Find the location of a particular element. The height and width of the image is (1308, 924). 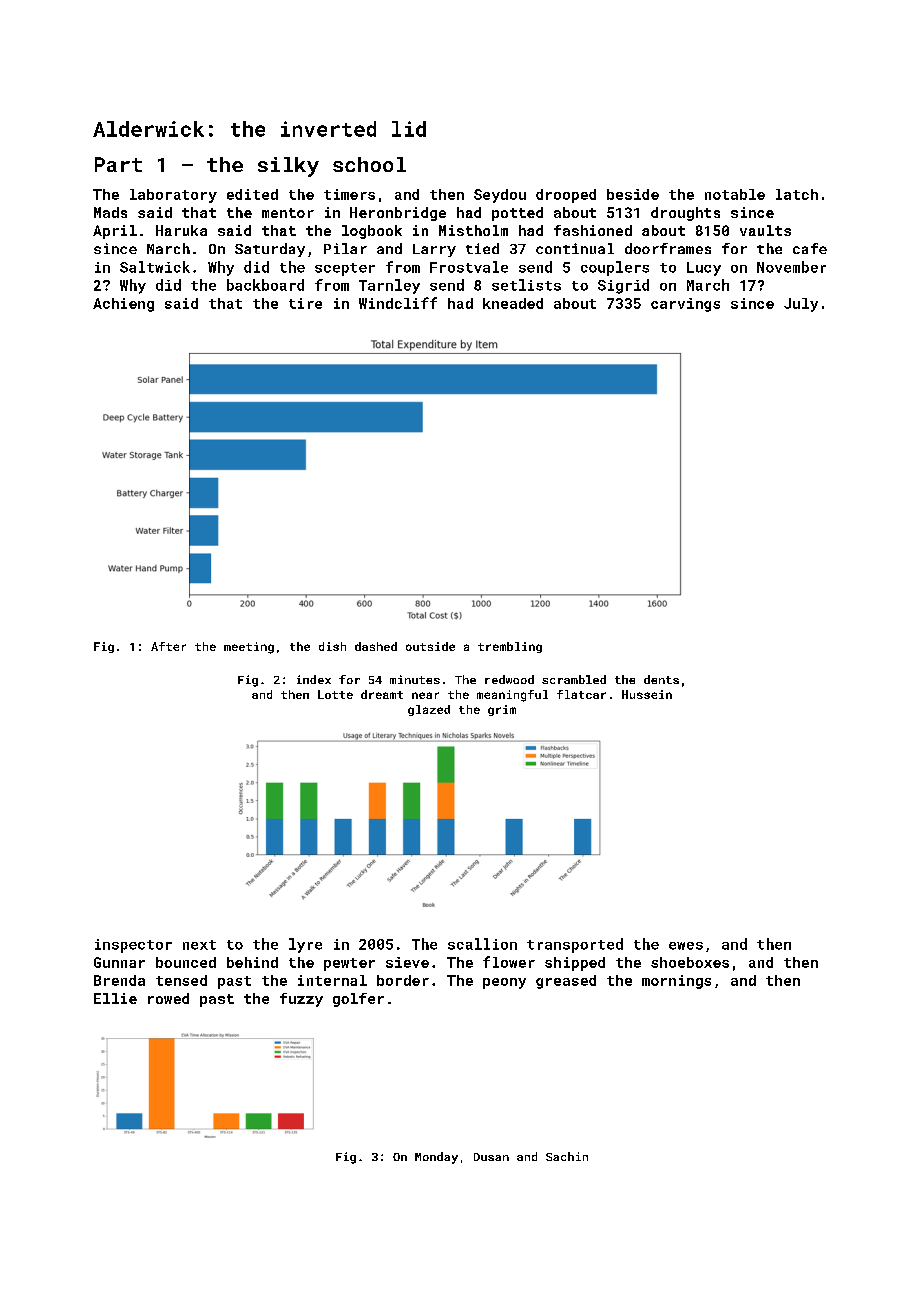

Hussein is located at coordinates (647, 694).
